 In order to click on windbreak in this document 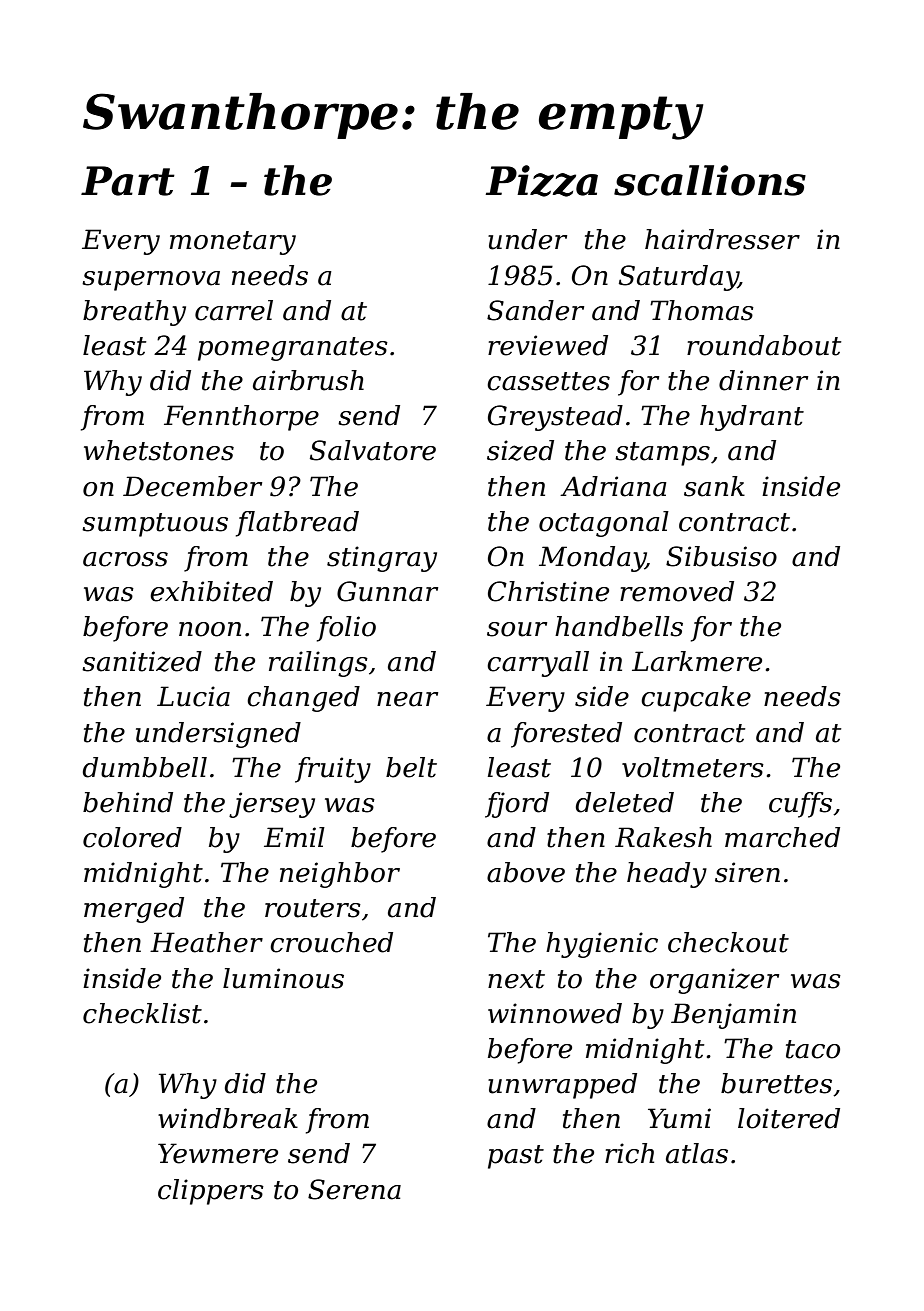, I will do `click(228, 1118)`.
